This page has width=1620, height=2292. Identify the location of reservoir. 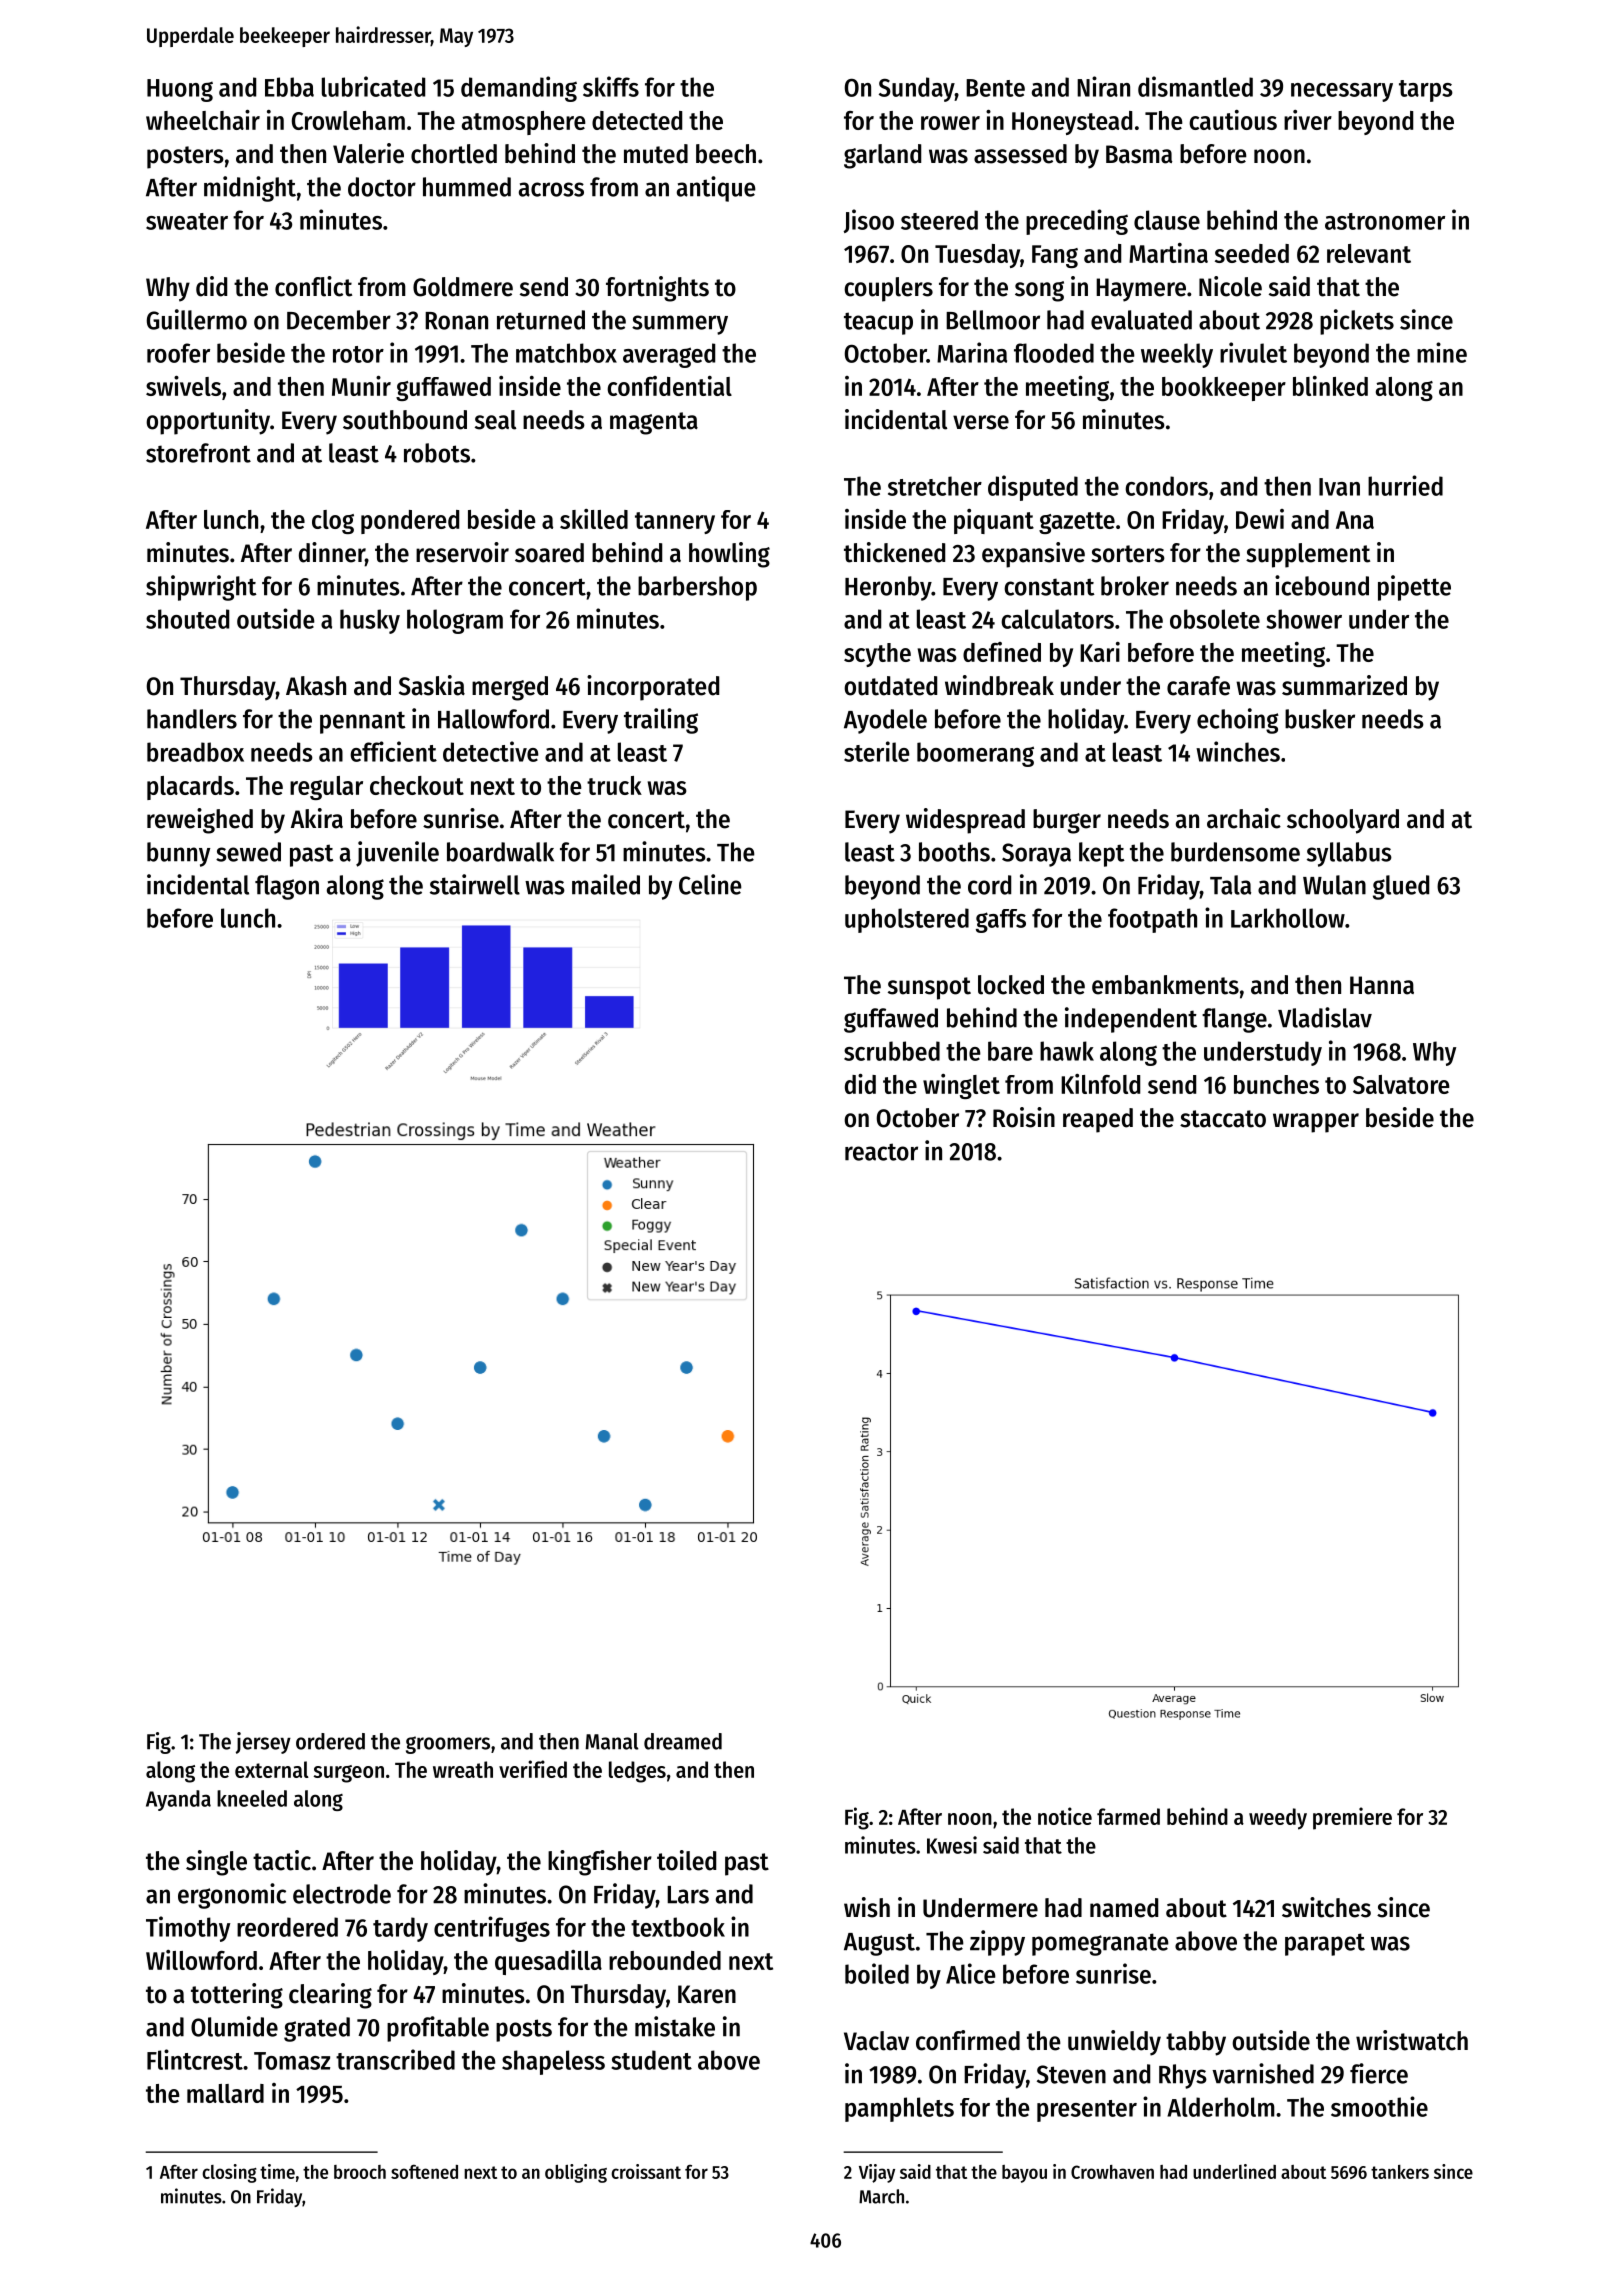
(462, 552).
